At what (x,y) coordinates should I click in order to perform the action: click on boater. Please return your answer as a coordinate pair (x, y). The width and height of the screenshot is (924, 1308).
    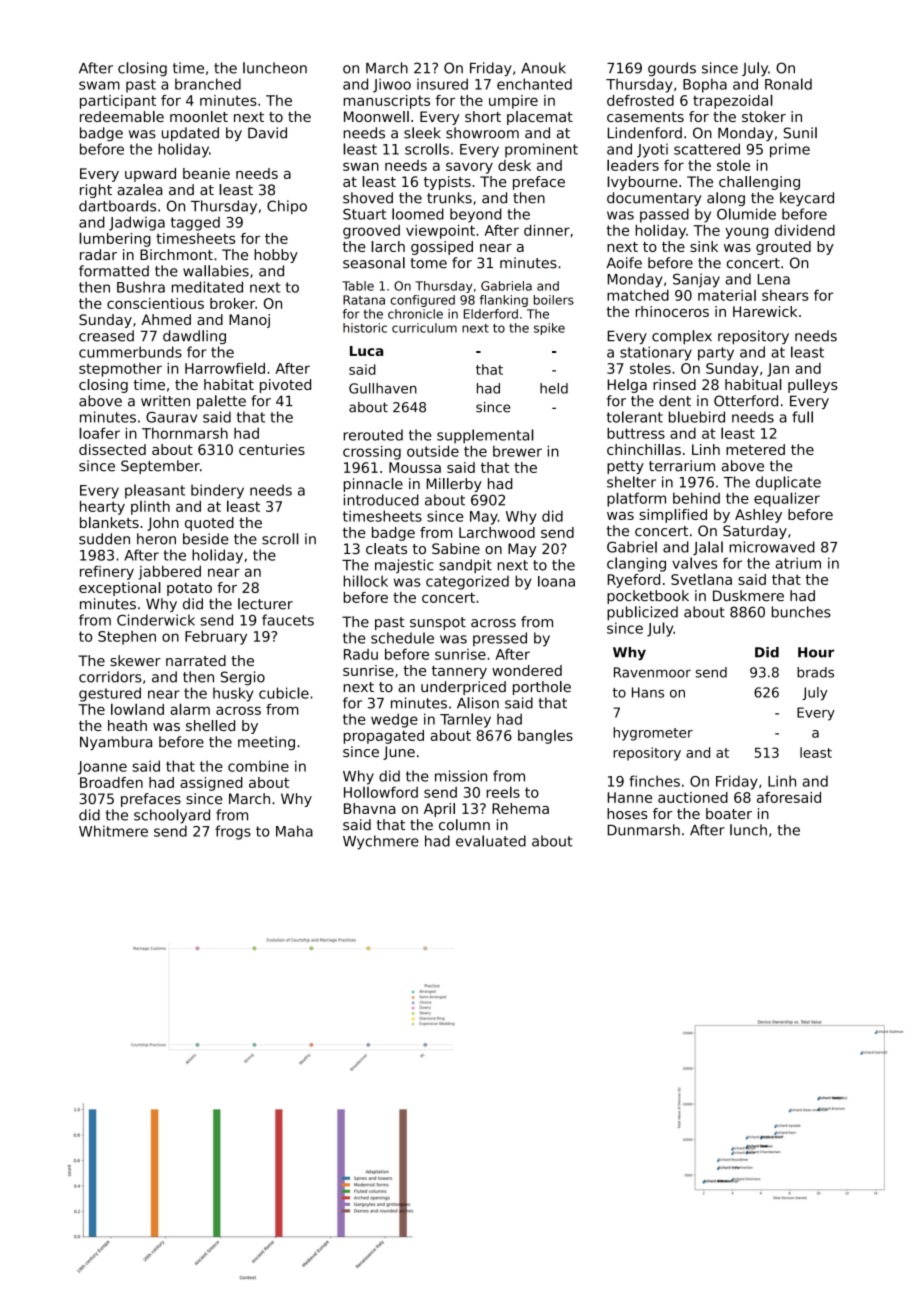
    Looking at the image, I should click on (729, 813).
